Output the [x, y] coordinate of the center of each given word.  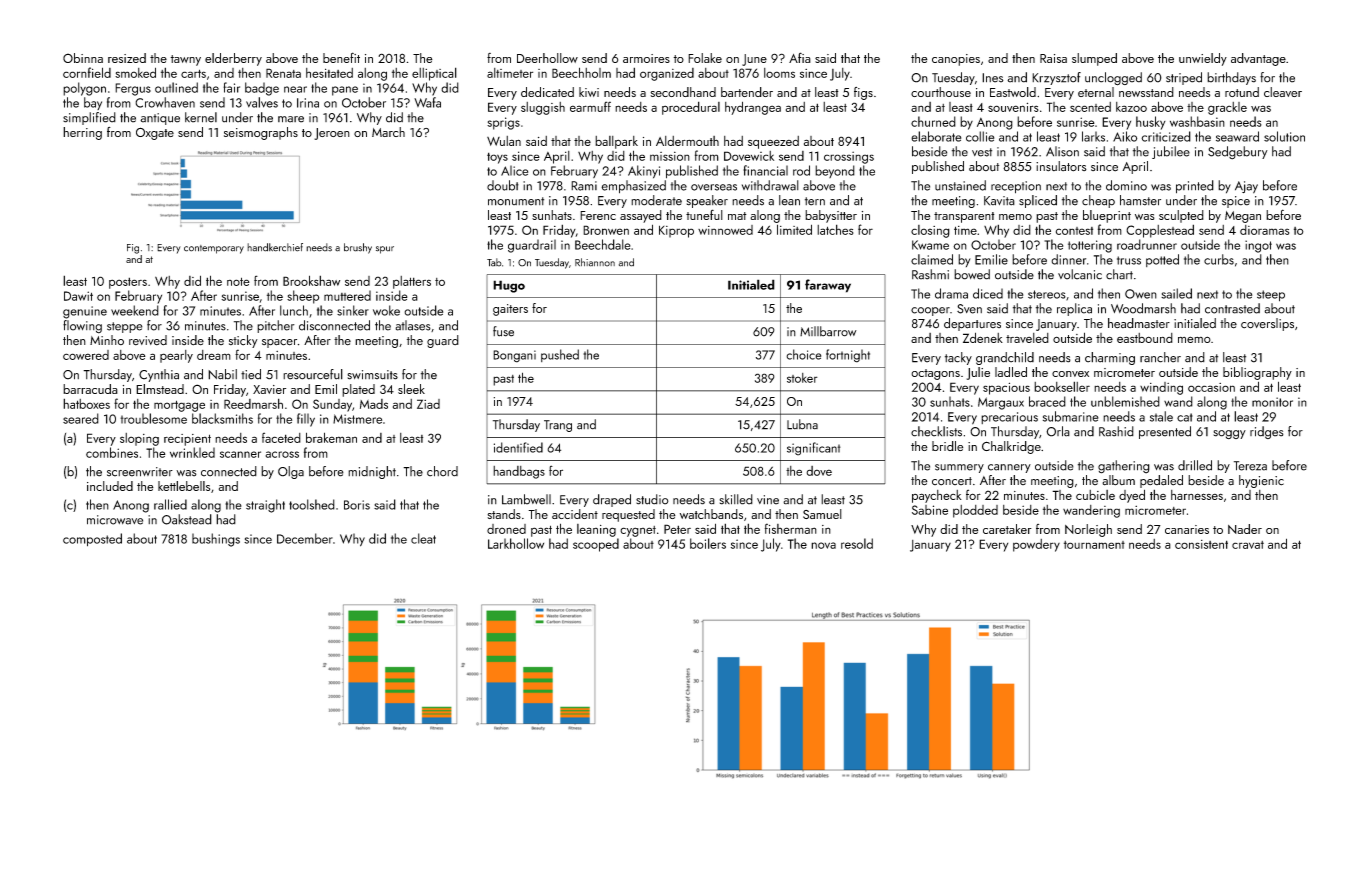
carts [193, 73]
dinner [1068, 259]
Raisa [1053, 58]
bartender [747, 92]
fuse [503, 331]
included [110, 486]
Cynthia [159, 375]
